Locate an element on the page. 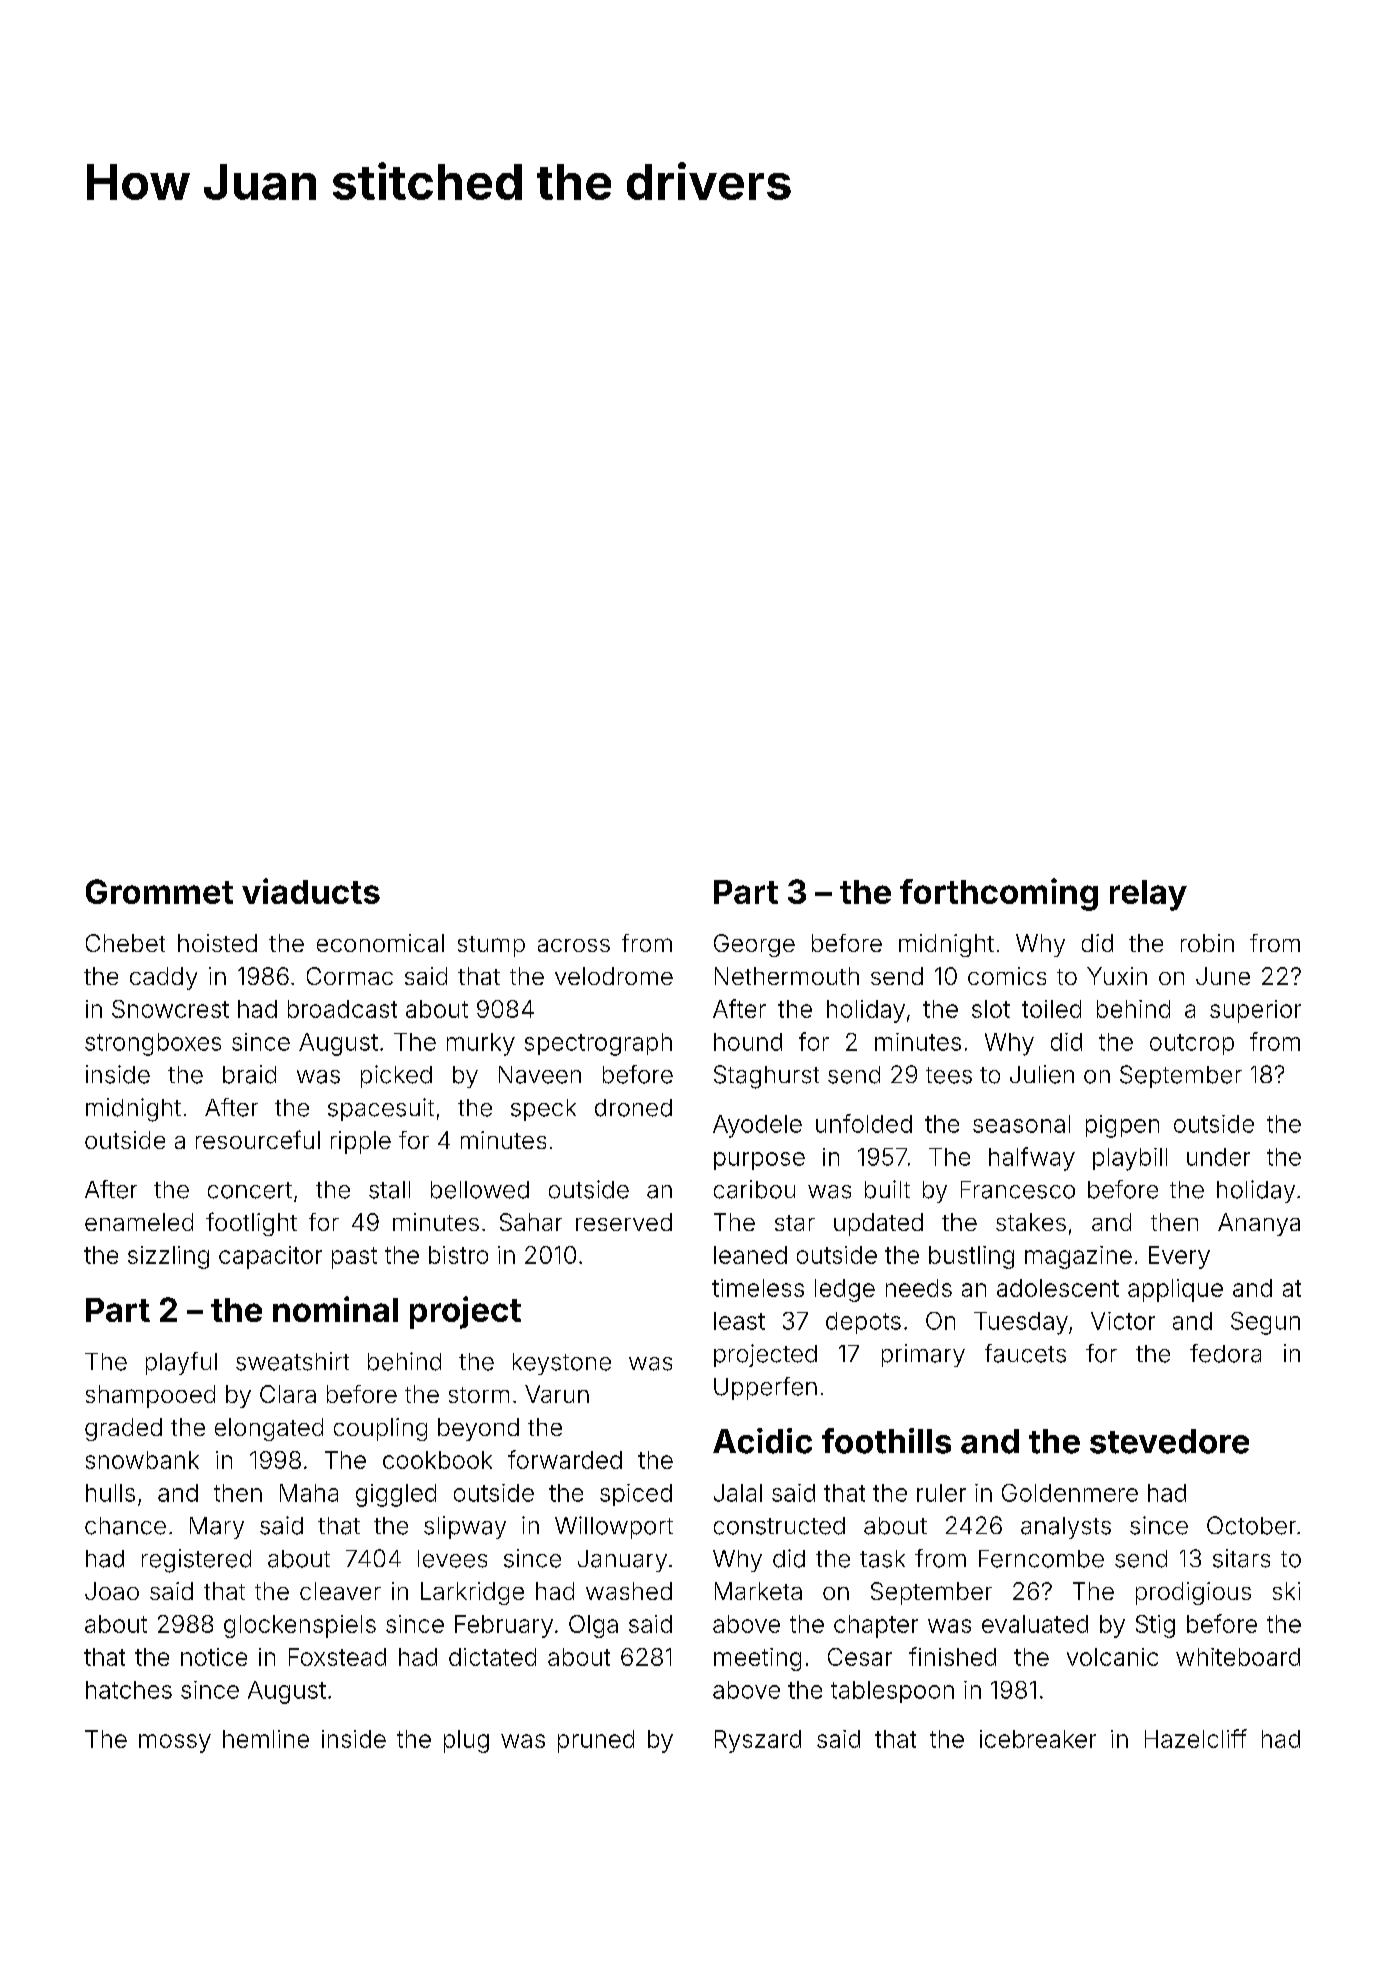 The width and height of the document is (1386, 1969). Grommet is located at coordinates (159, 891).
